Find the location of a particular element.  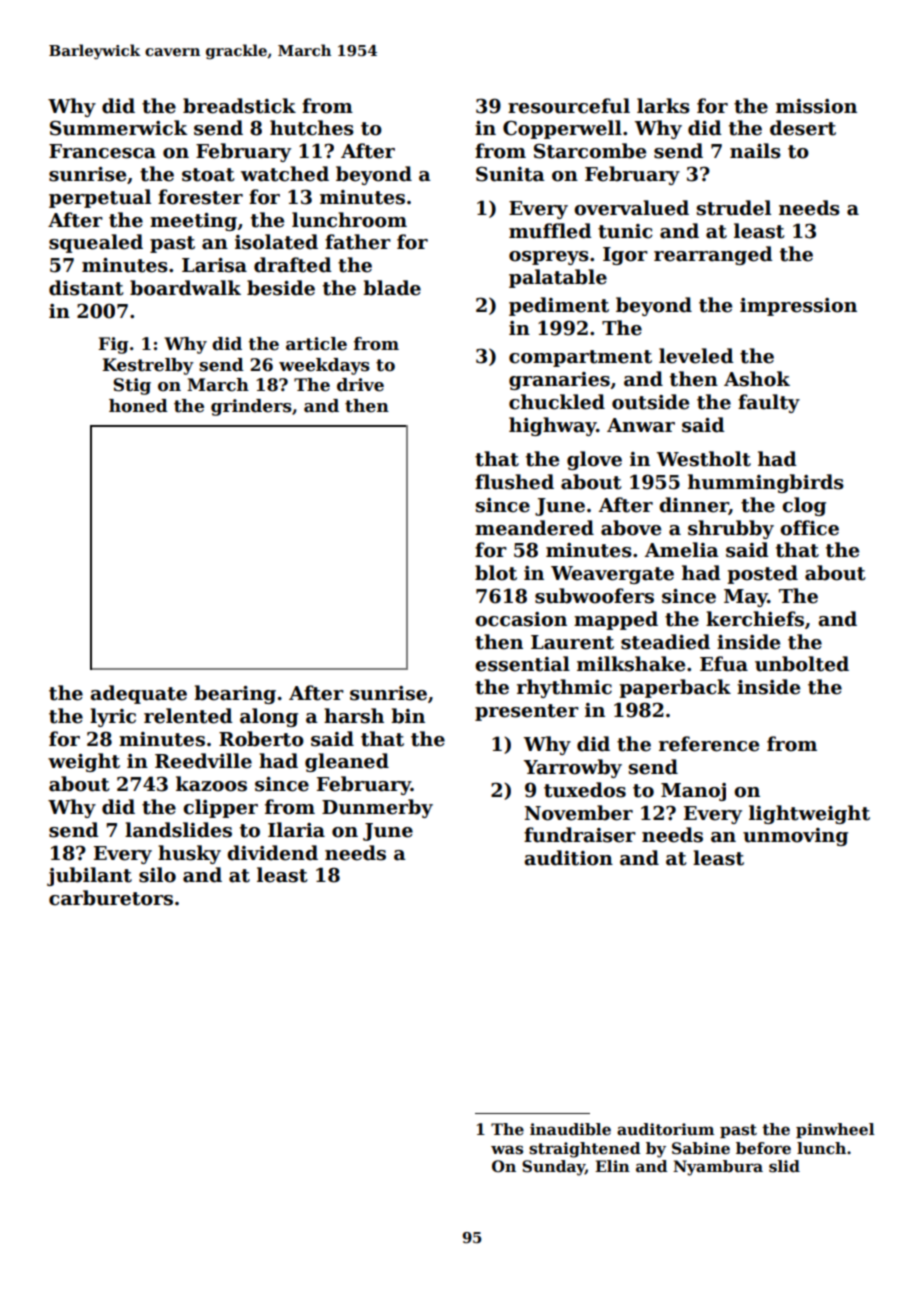

above is located at coordinates (631, 528).
